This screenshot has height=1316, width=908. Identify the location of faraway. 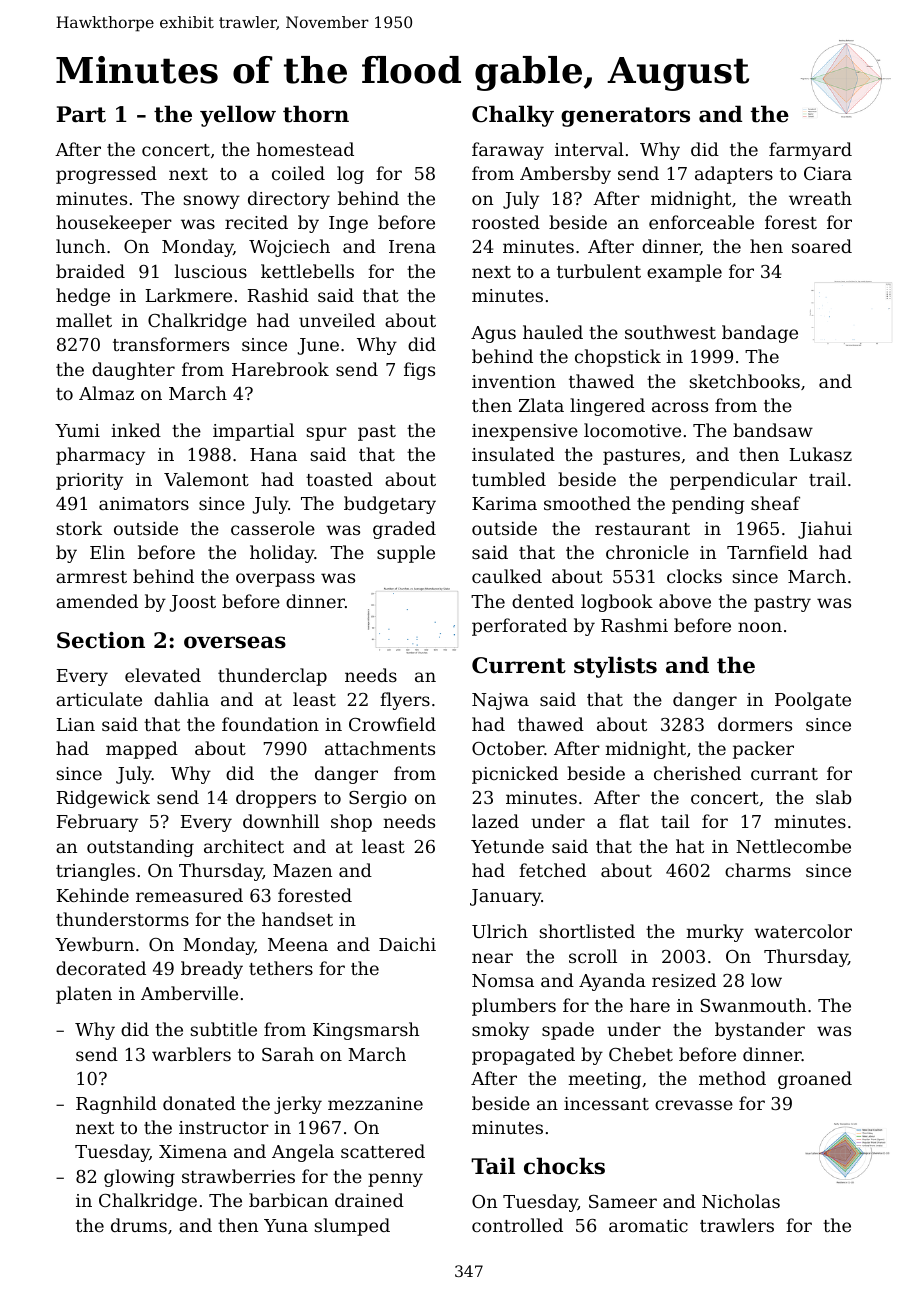
(508, 151).
